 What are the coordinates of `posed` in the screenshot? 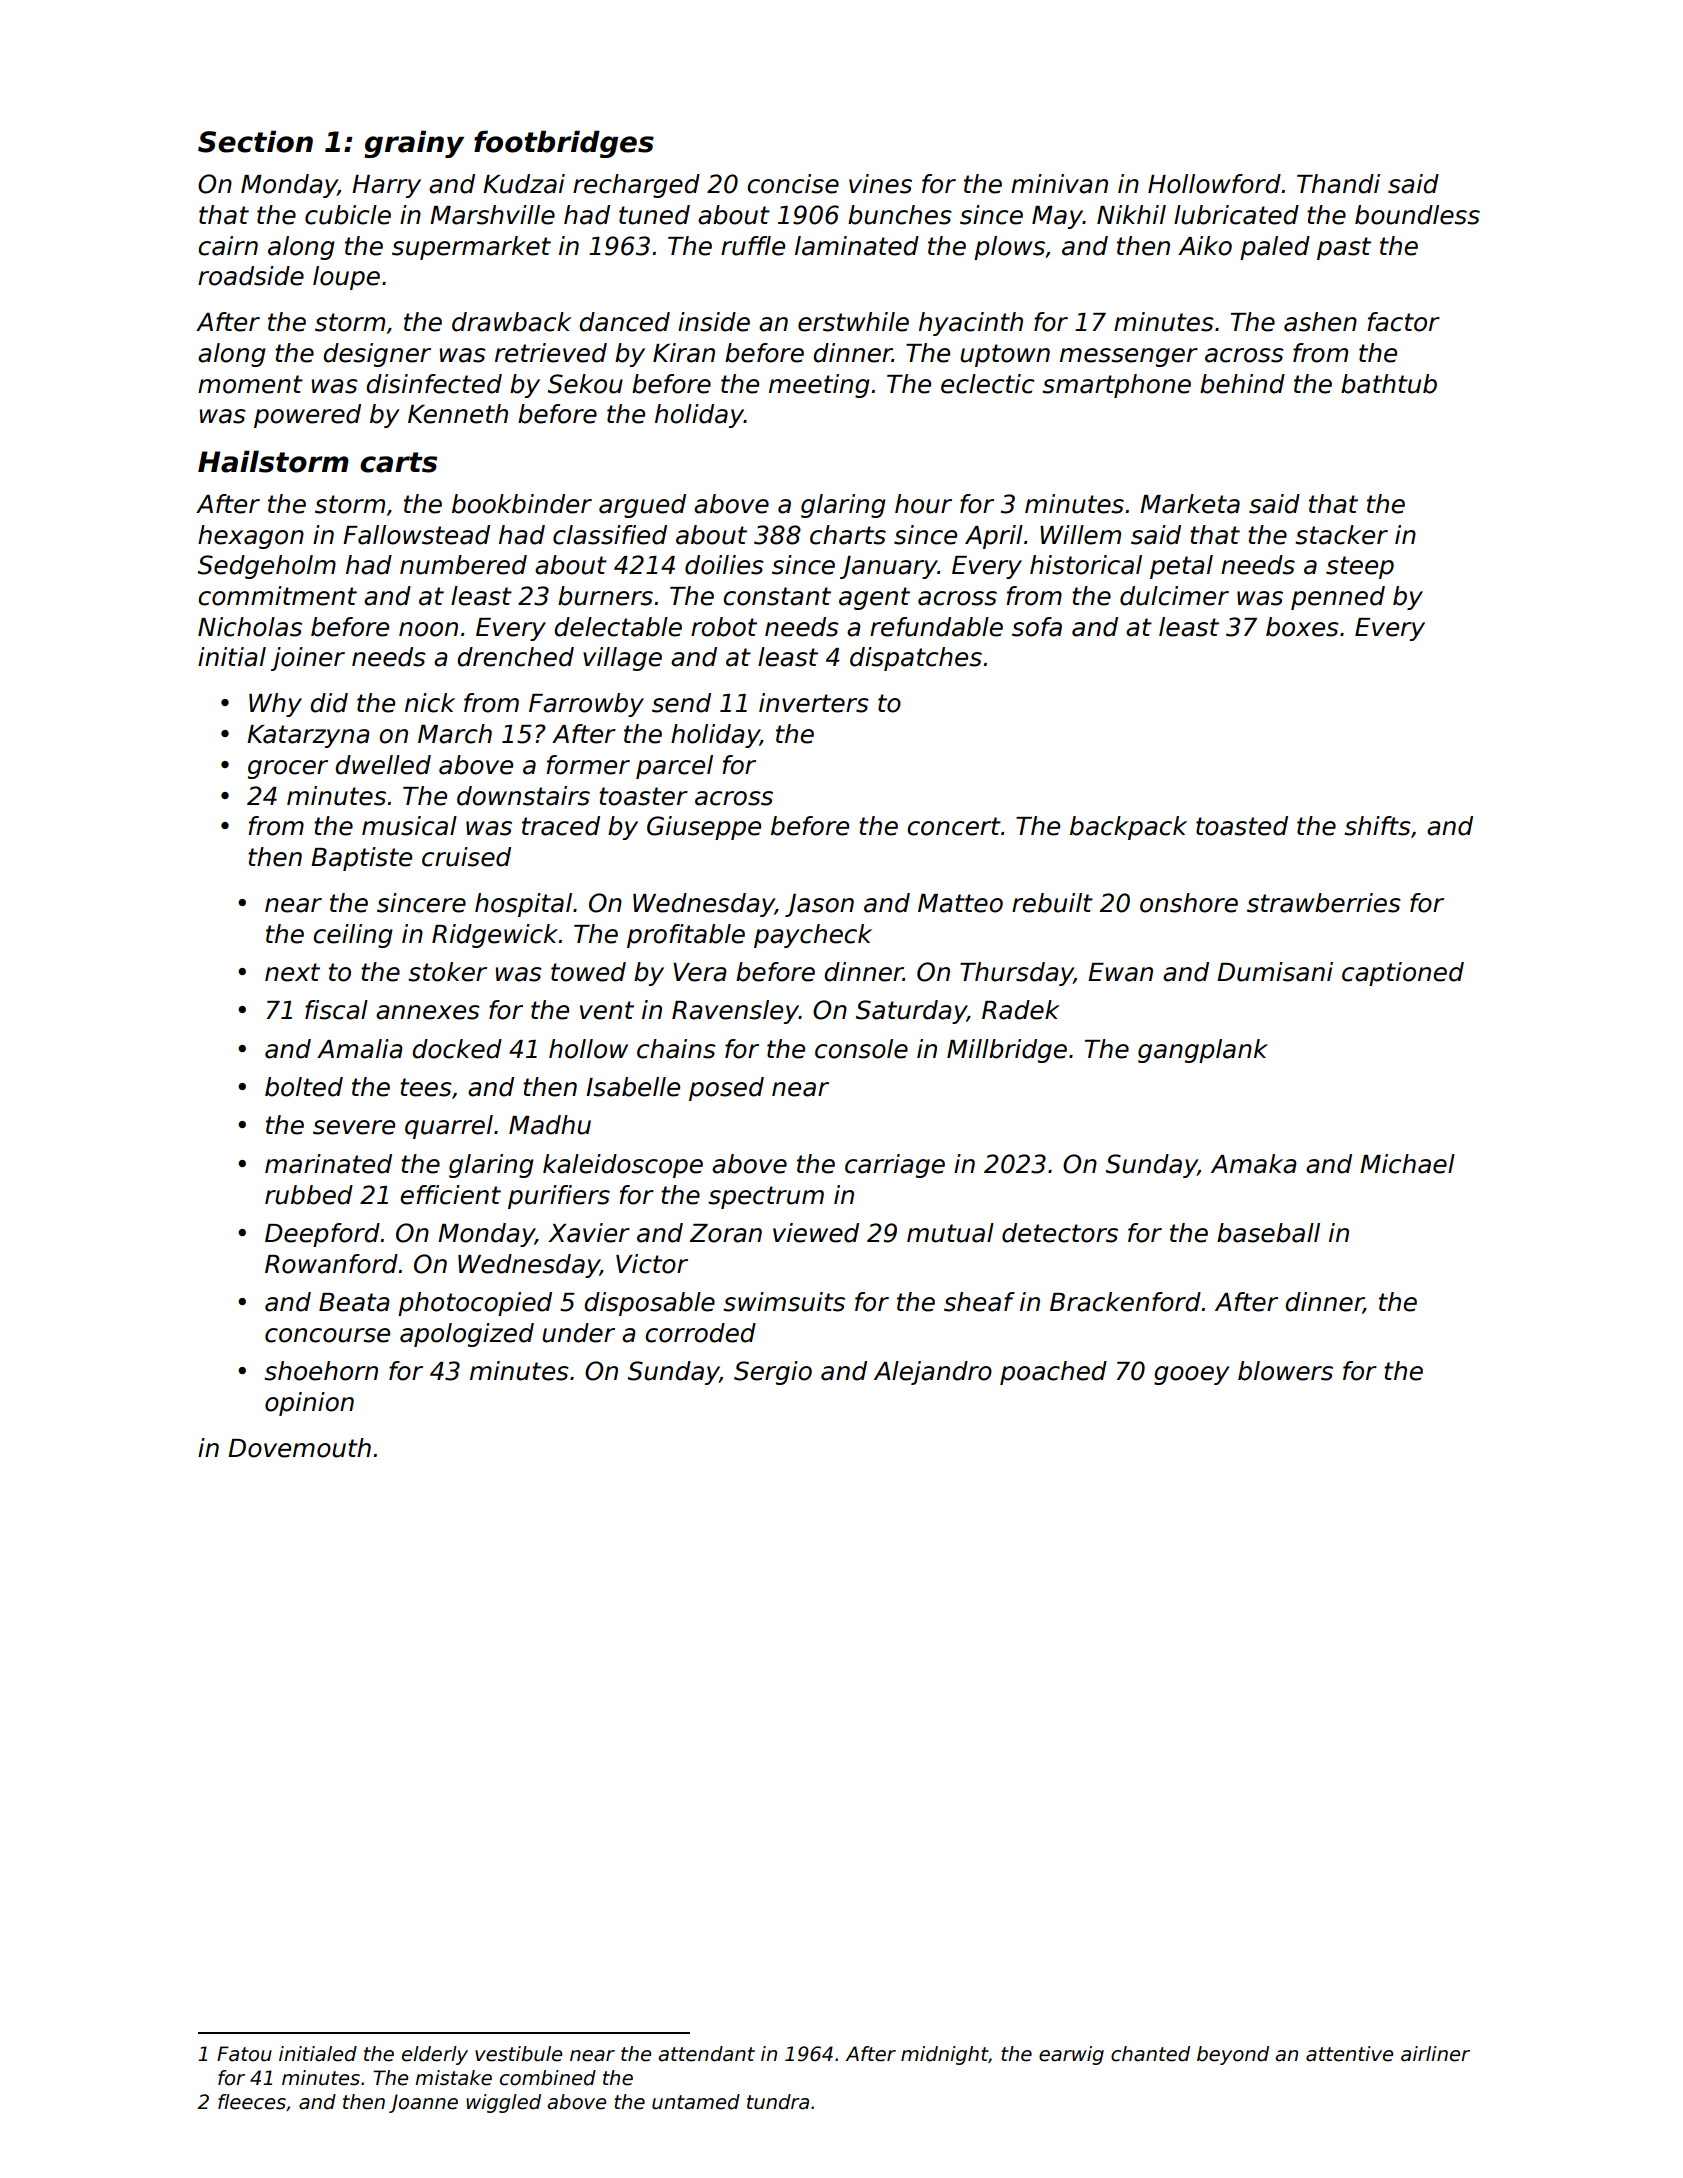 It's located at (726, 1089).
